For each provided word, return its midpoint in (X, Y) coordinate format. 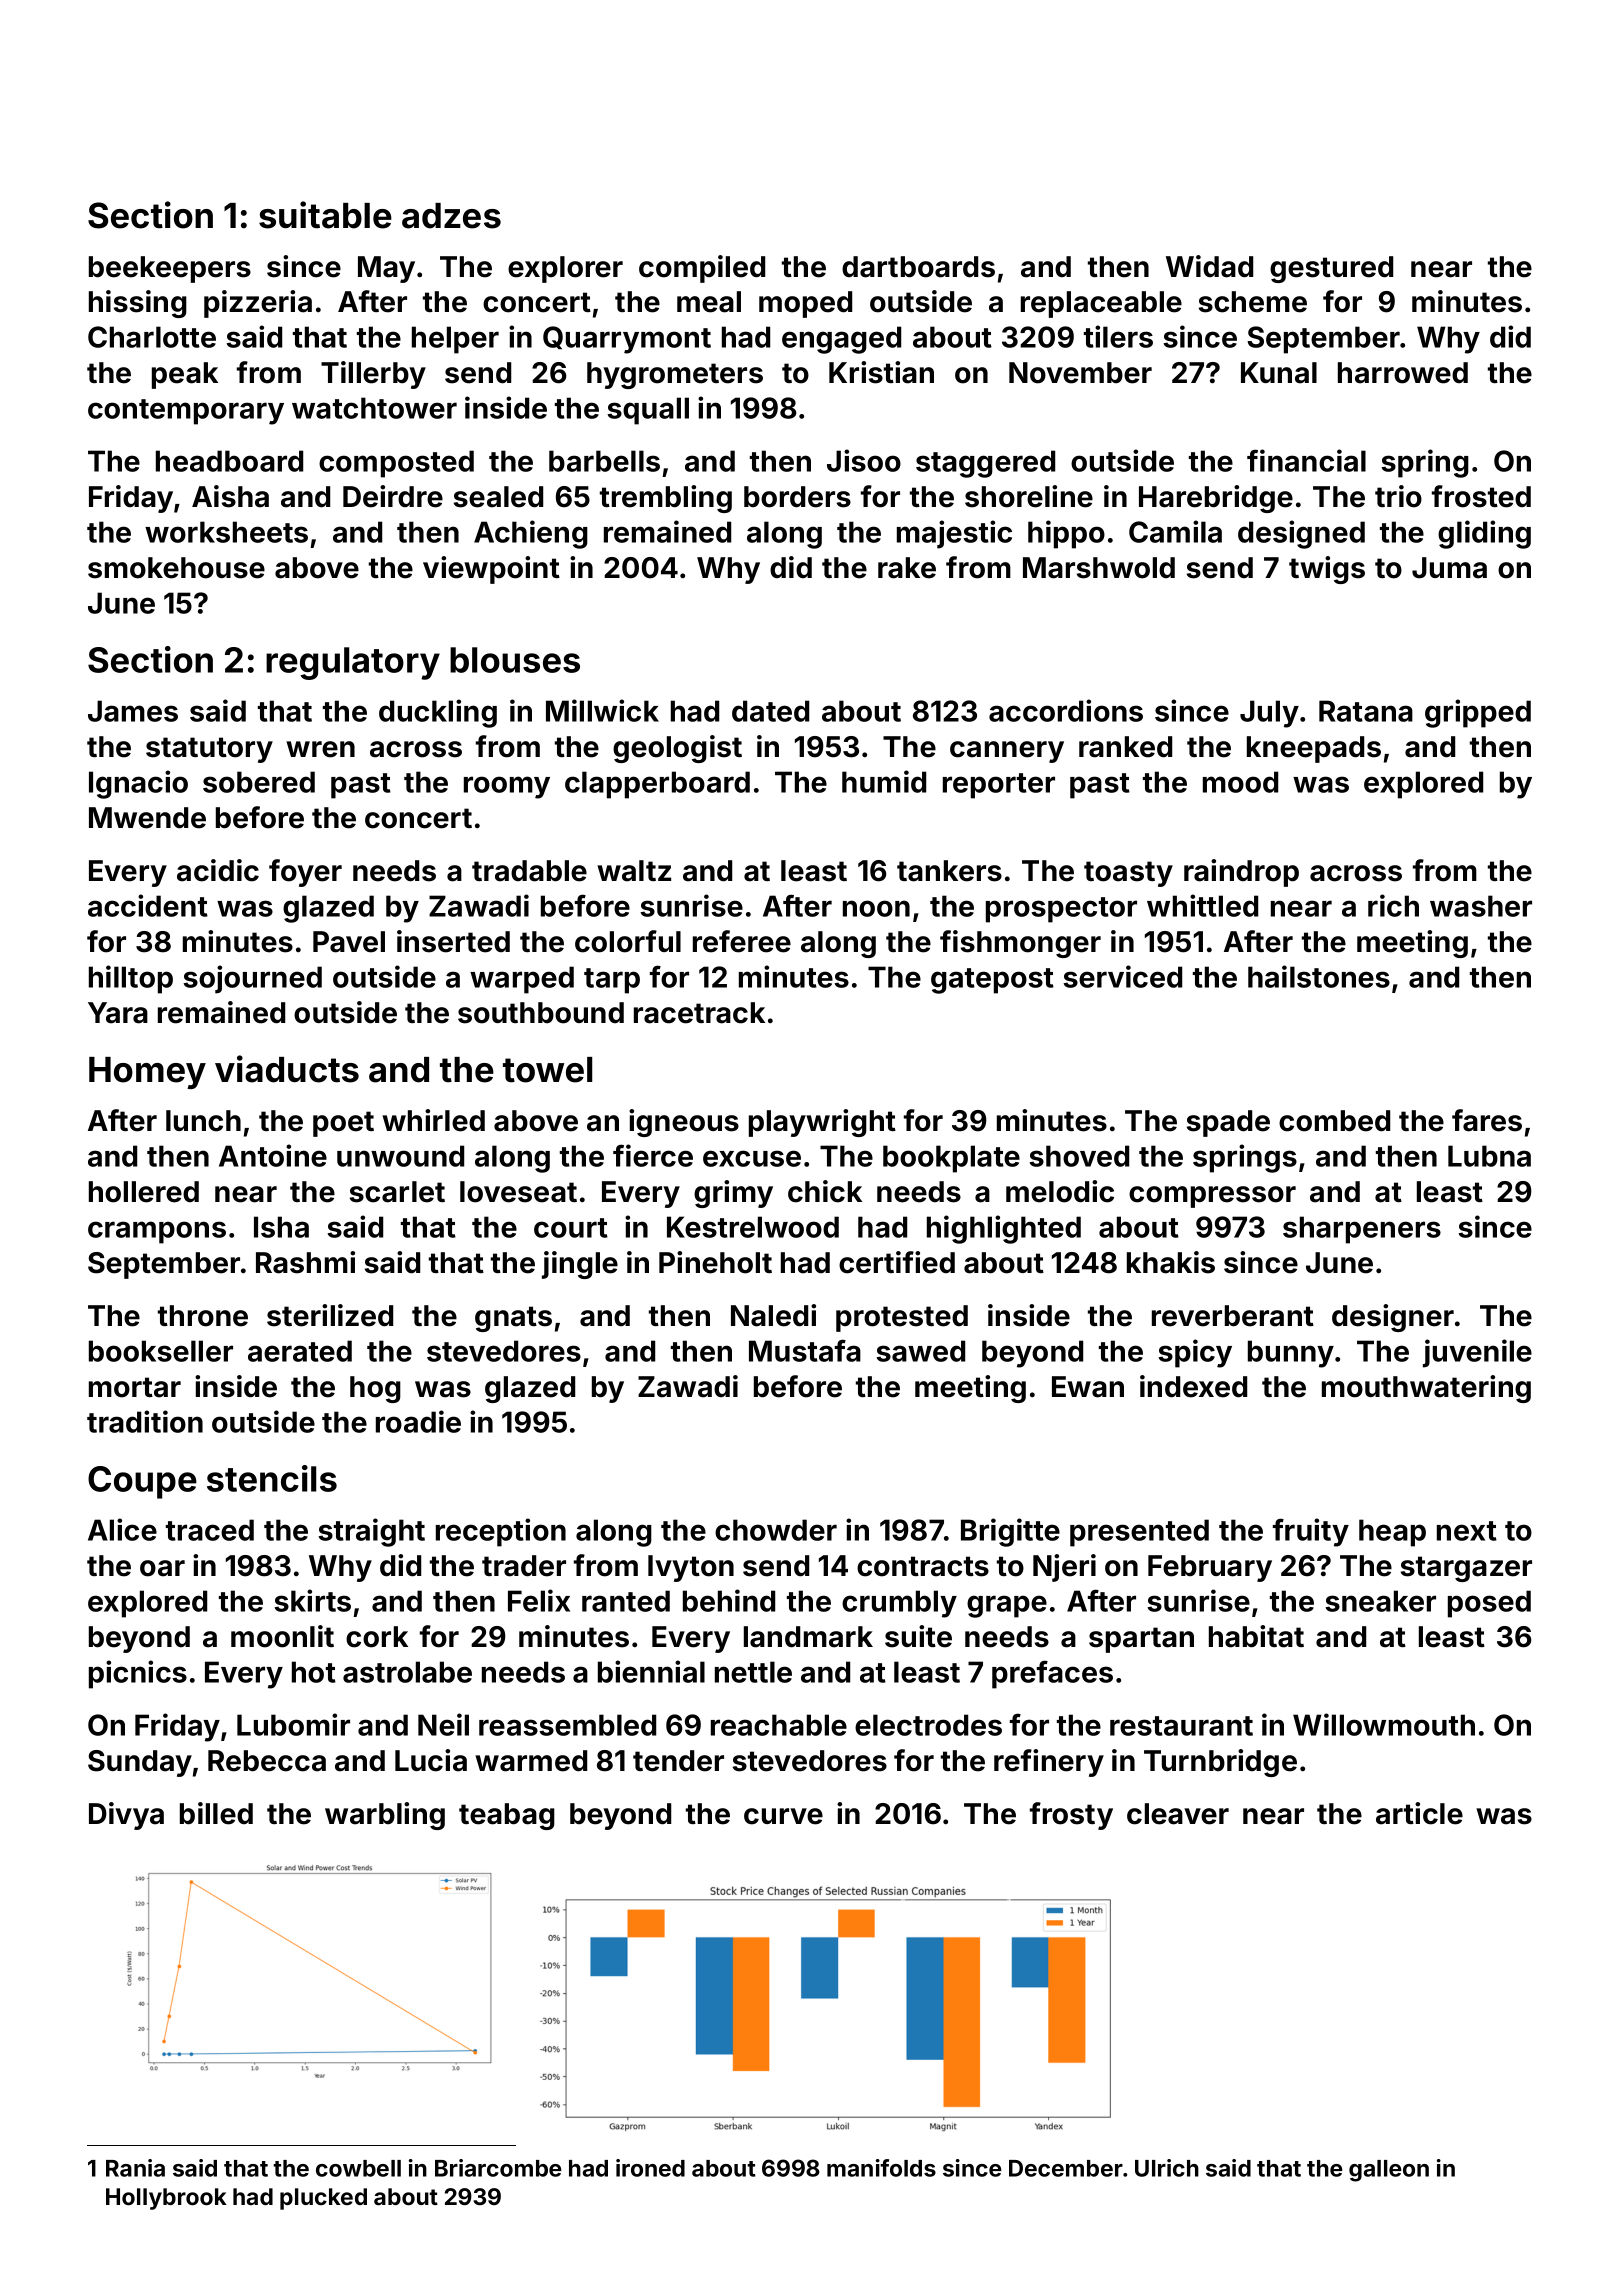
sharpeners (1362, 1230)
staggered (985, 464)
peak (185, 375)
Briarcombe (498, 2168)
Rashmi (305, 1262)
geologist (677, 749)
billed (216, 1813)
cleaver (1178, 1814)
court (571, 1228)
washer (1481, 906)
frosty (1071, 1816)
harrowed (1403, 373)
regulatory (353, 663)
